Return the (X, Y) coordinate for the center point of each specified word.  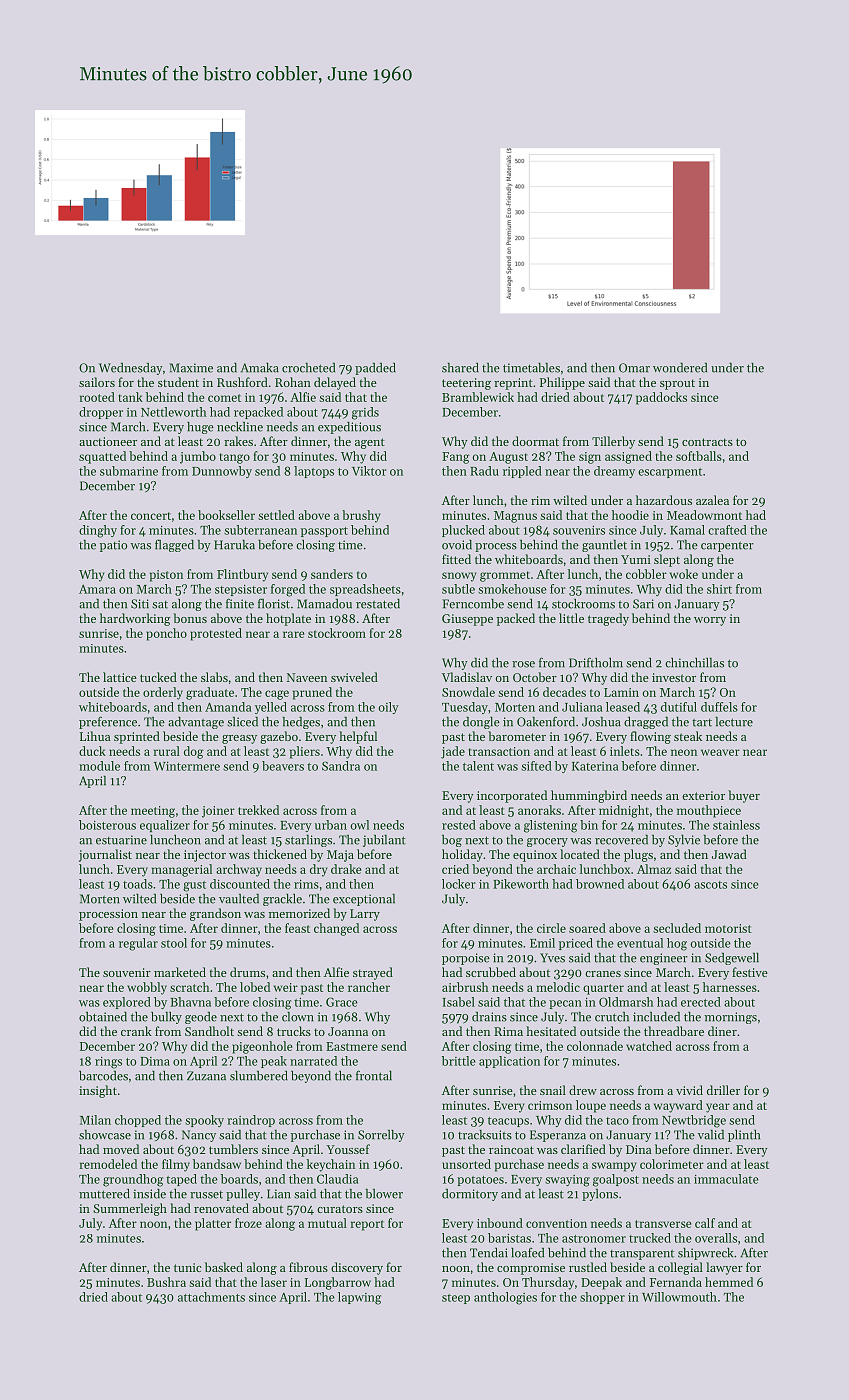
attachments (211, 1297)
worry (710, 621)
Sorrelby (381, 1136)
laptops (314, 472)
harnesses (730, 987)
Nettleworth (174, 412)
